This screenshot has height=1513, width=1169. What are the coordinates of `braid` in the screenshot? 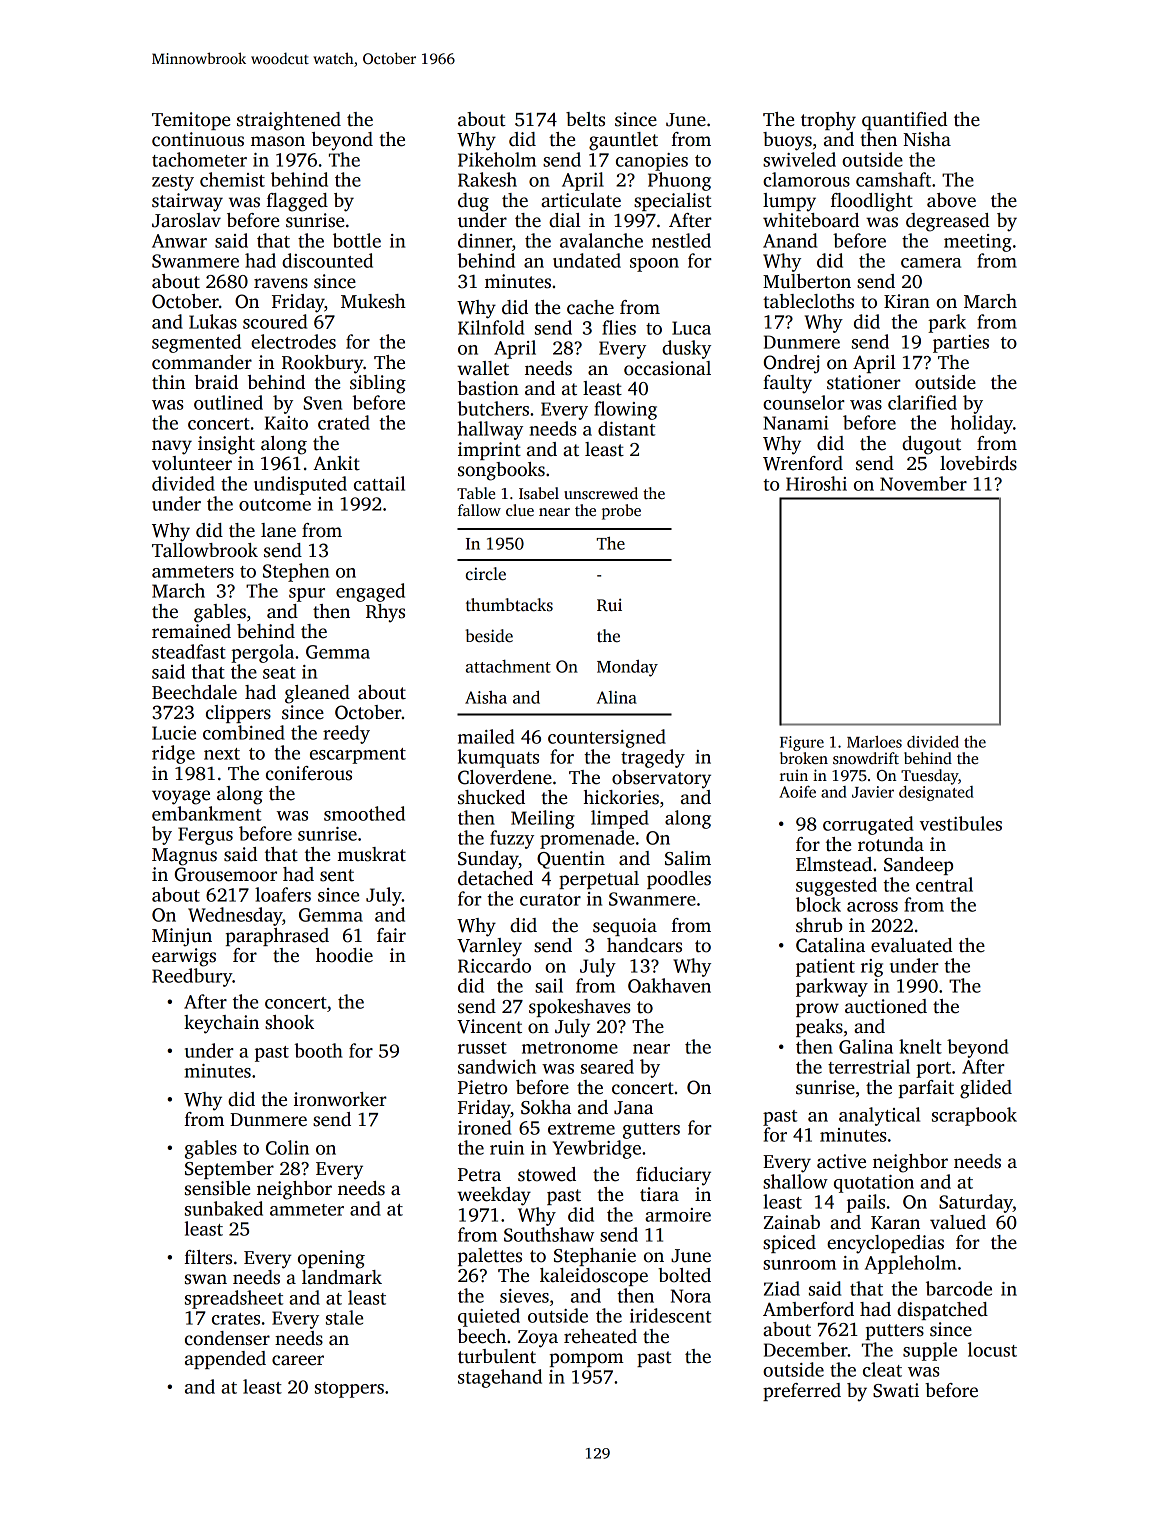 It's located at (216, 382).
